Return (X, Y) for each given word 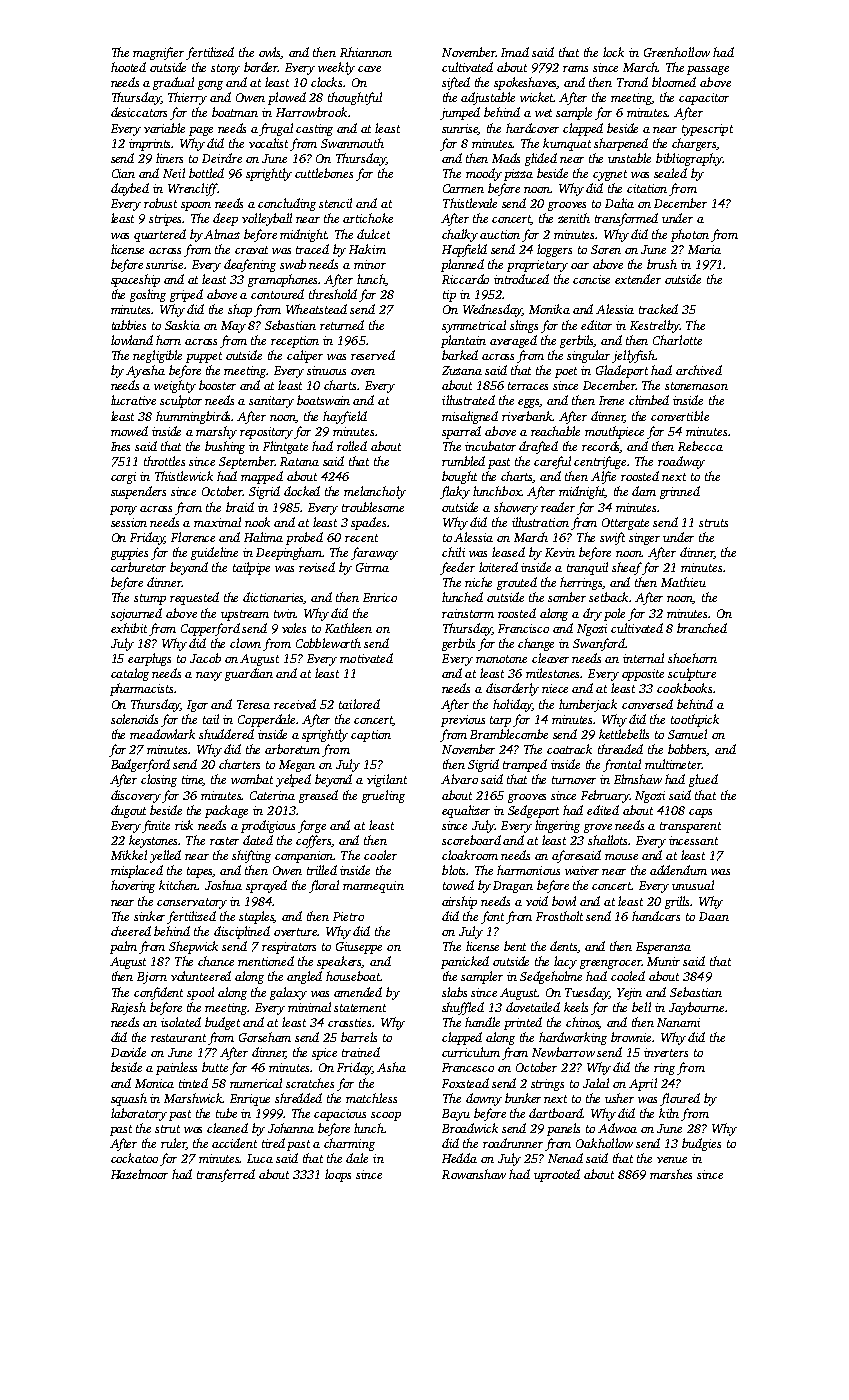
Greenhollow (677, 52)
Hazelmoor (139, 1174)
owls (270, 53)
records (601, 447)
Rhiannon (366, 52)
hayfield (345, 417)
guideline (214, 553)
